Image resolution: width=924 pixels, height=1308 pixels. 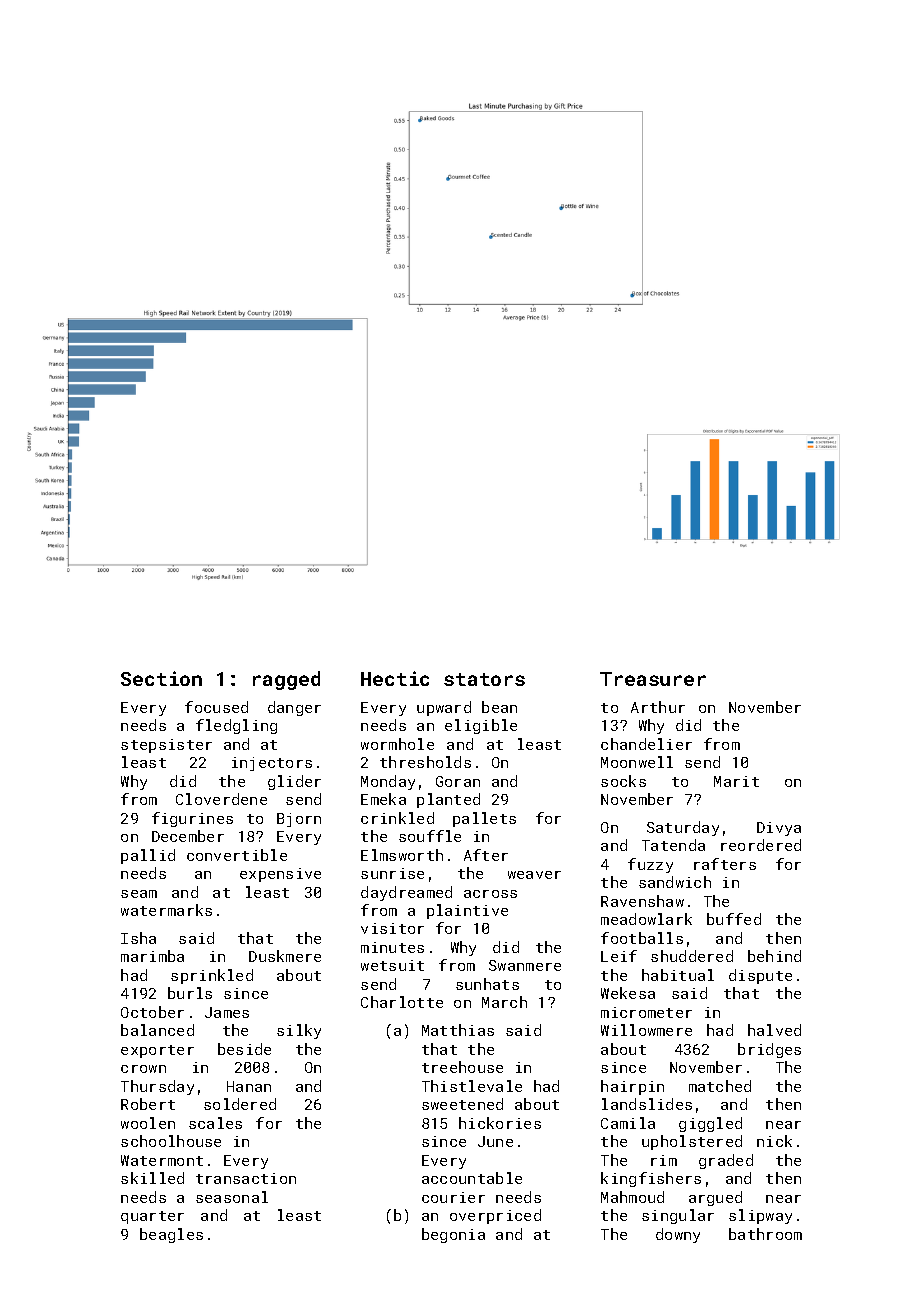 I want to click on bean, so click(x=499, y=707).
